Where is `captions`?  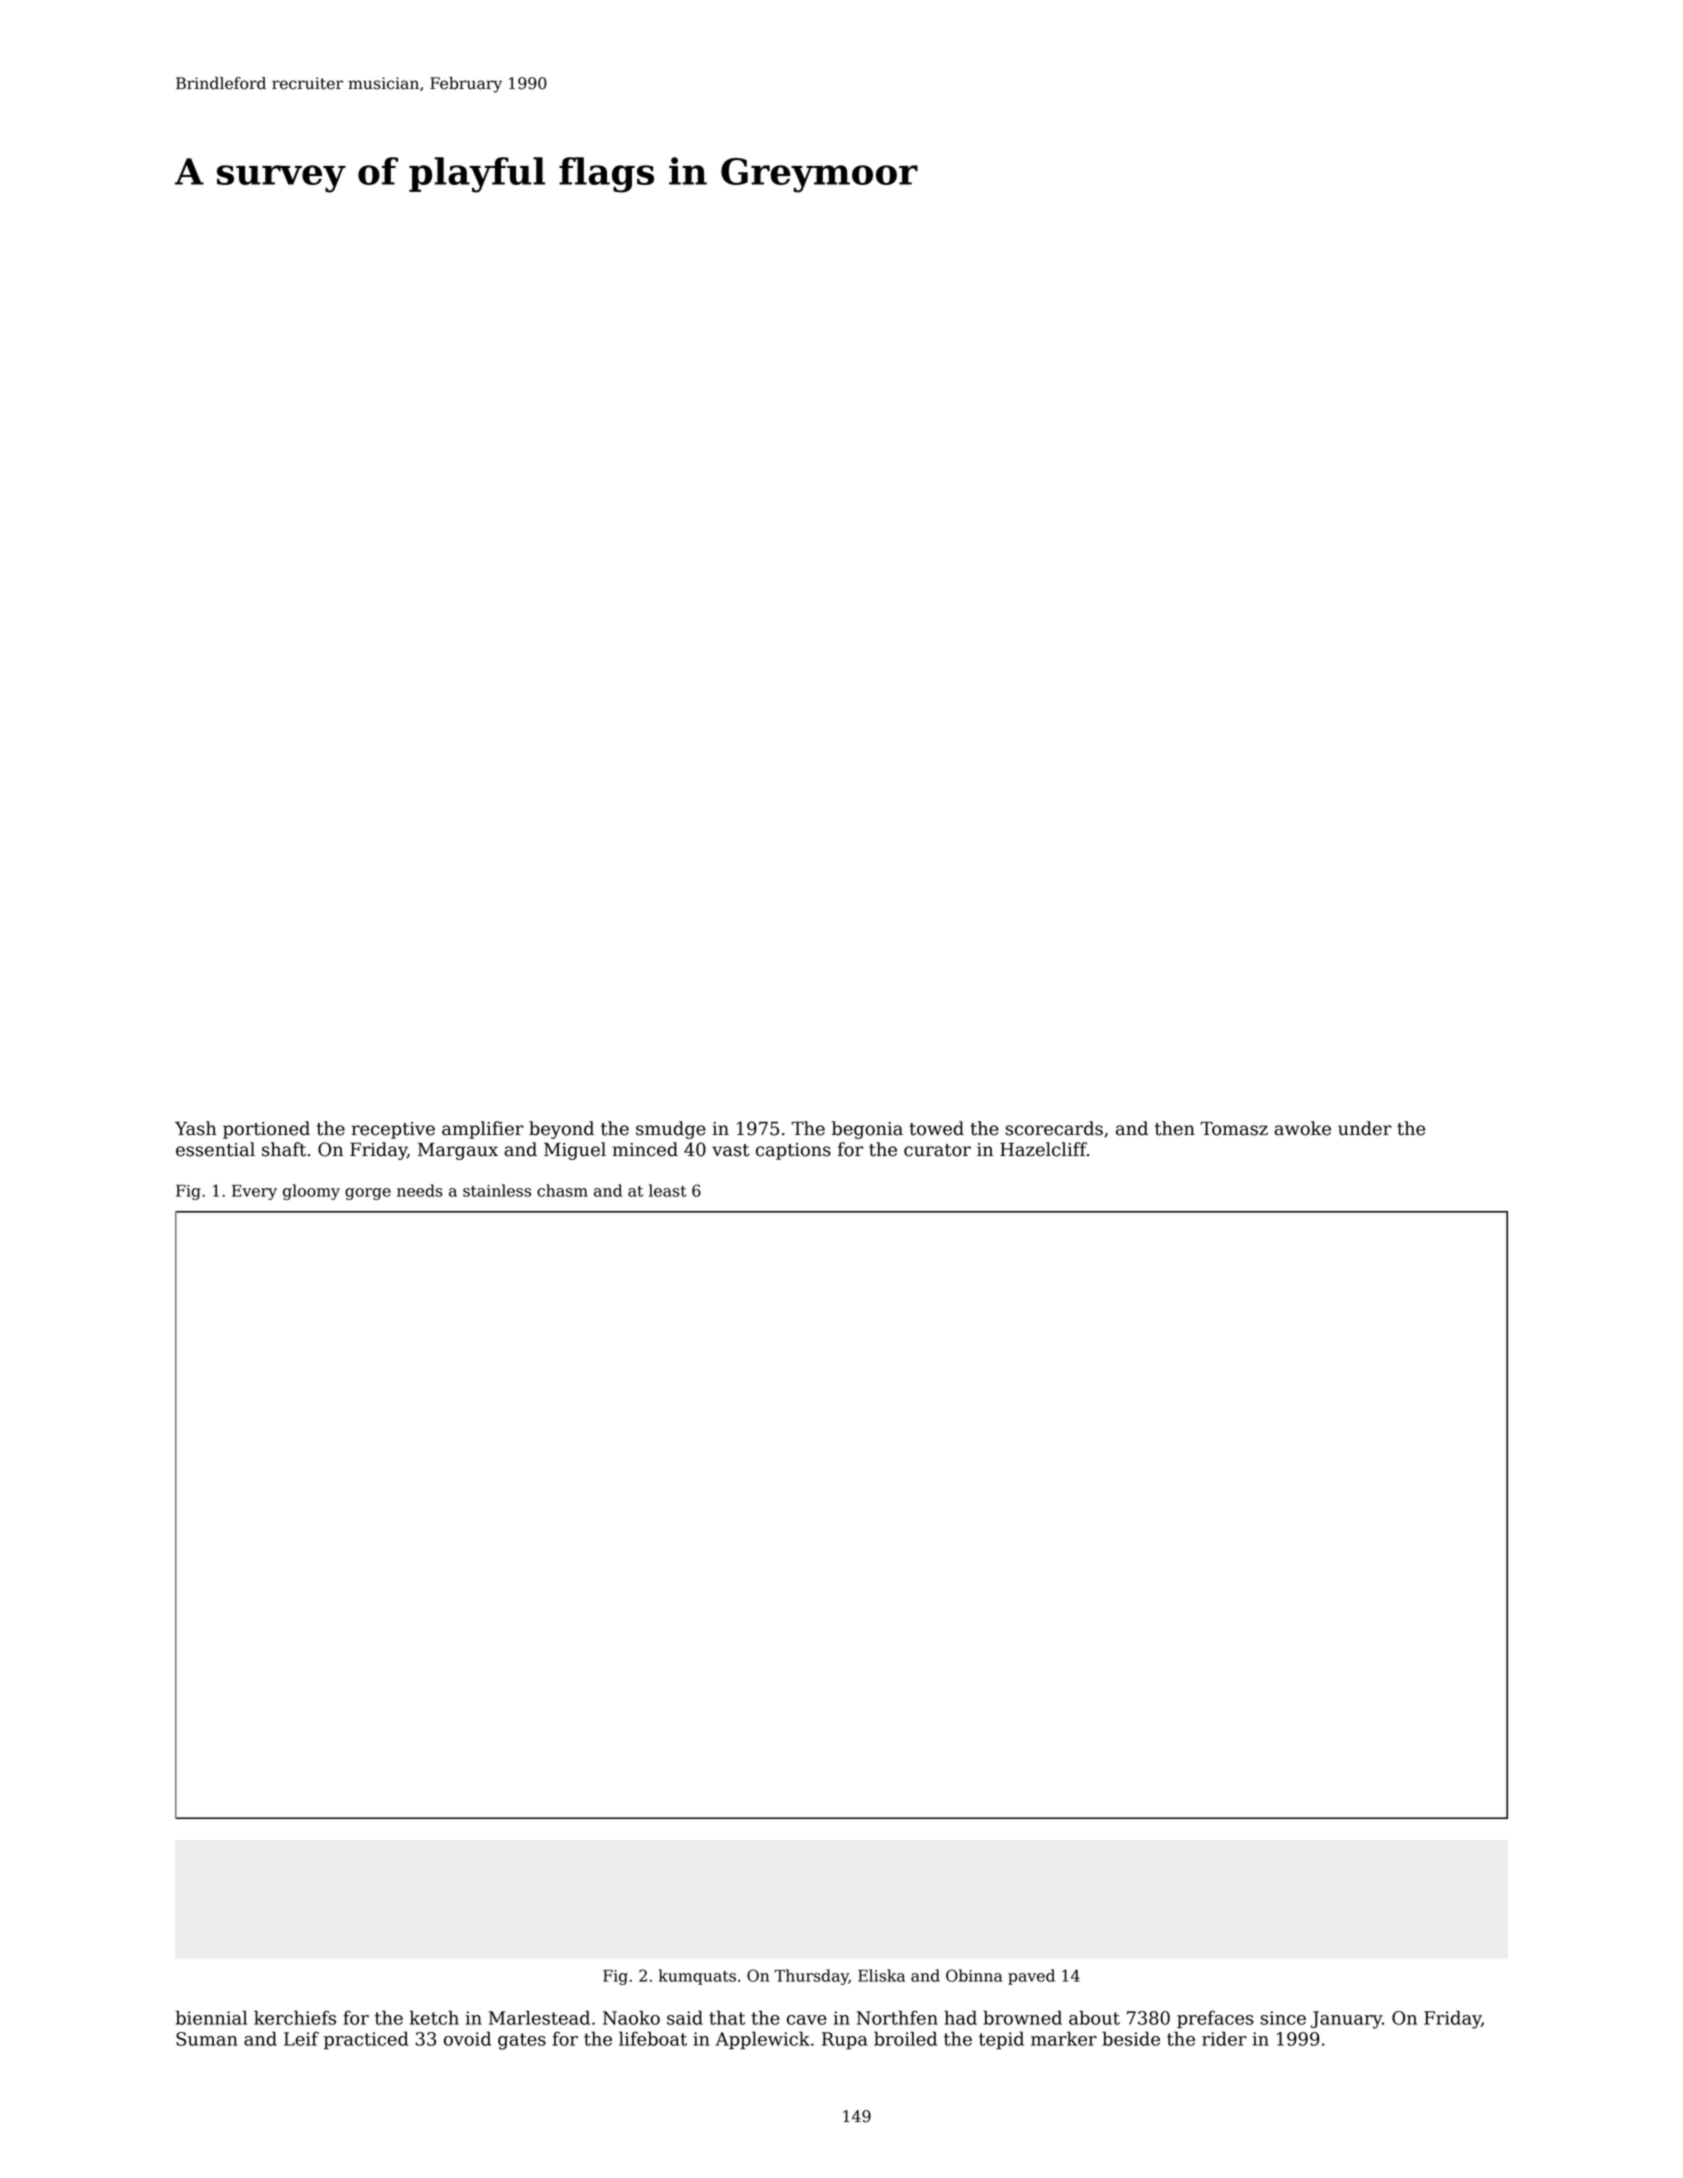
captions is located at coordinates (793, 1151).
